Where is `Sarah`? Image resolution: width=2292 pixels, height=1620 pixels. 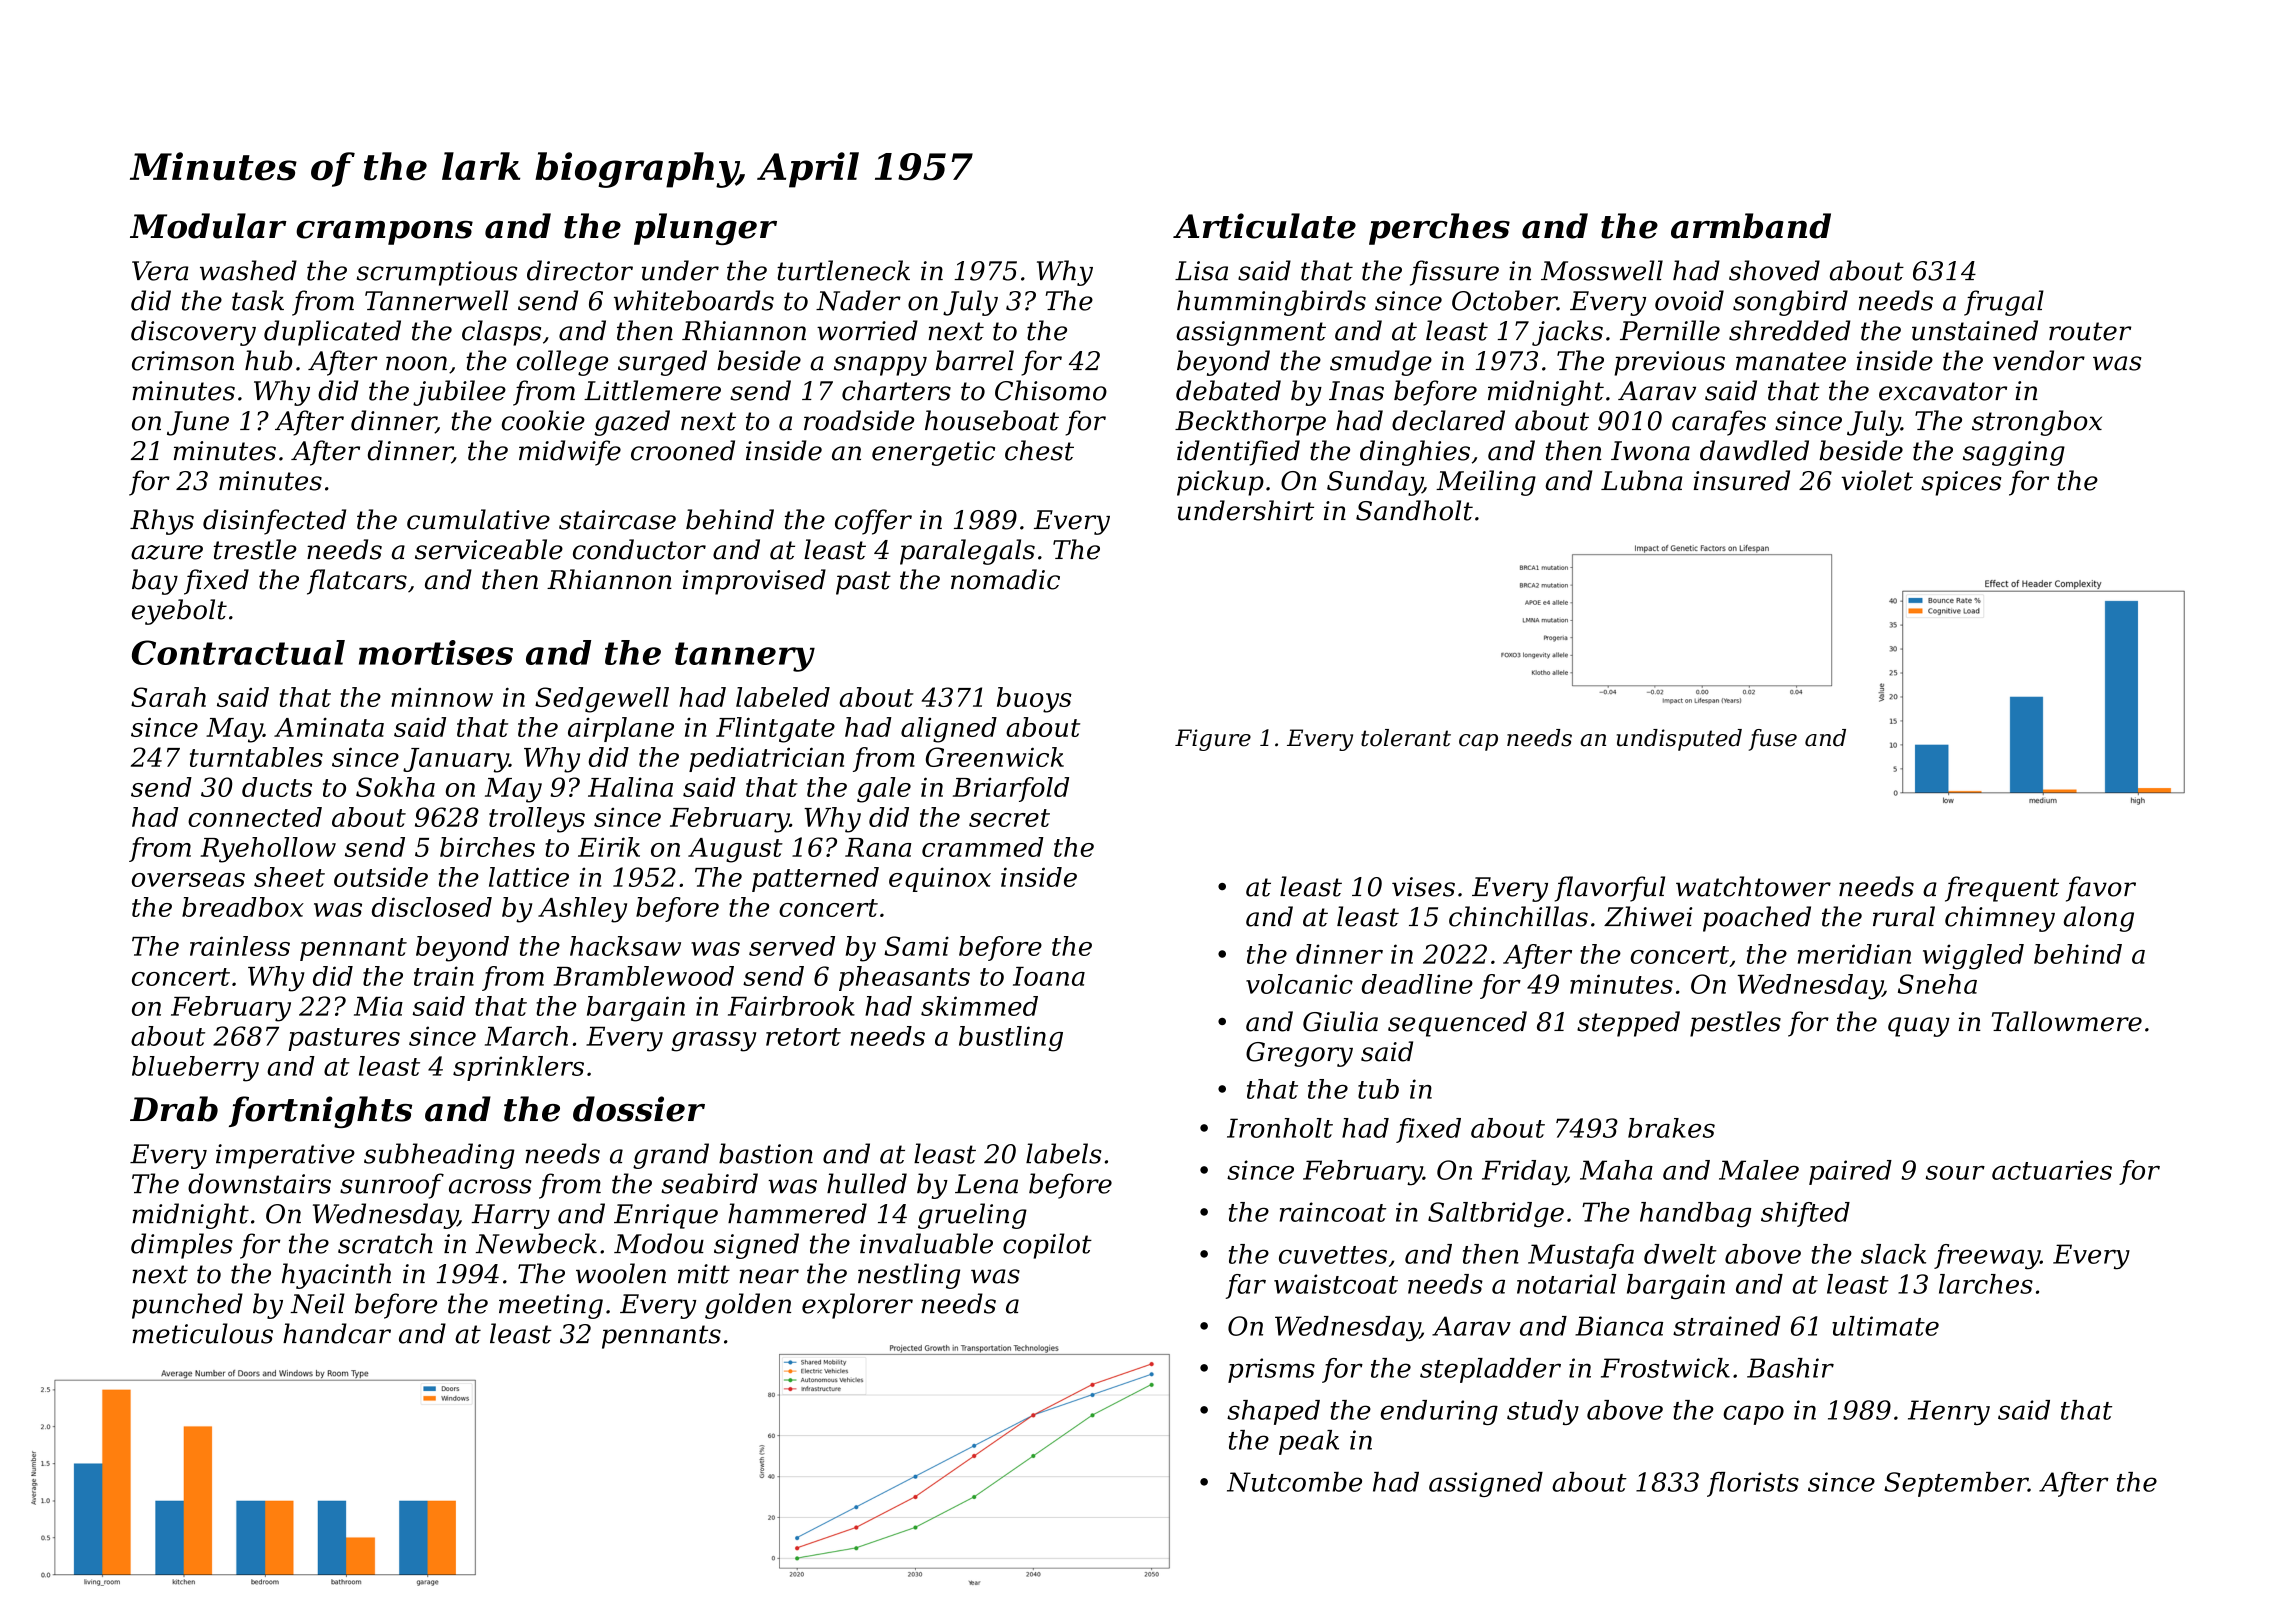
Sarah is located at coordinates (168, 697).
